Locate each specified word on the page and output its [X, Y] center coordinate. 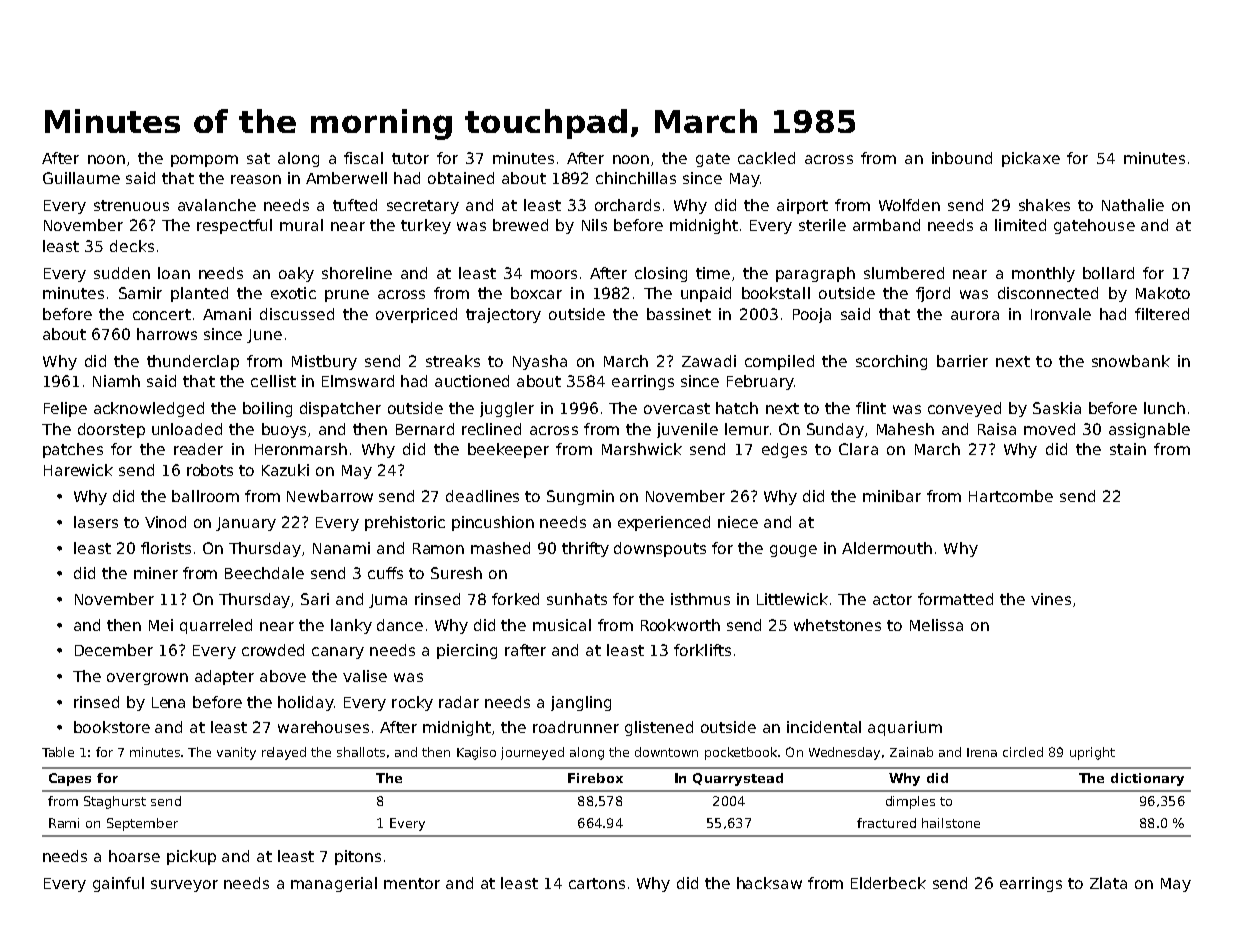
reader [198, 449]
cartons [597, 883]
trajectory [503, 315]
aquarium [905, 728]
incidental [824, 727]
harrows [167, 334]
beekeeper [508, 450]
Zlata [1108, 883]
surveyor [184, 886]
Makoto [1163, 293]
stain [1128, 449]
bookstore [112, 727]
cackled [766, 158]
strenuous [131, 205]
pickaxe [1031, 159]
